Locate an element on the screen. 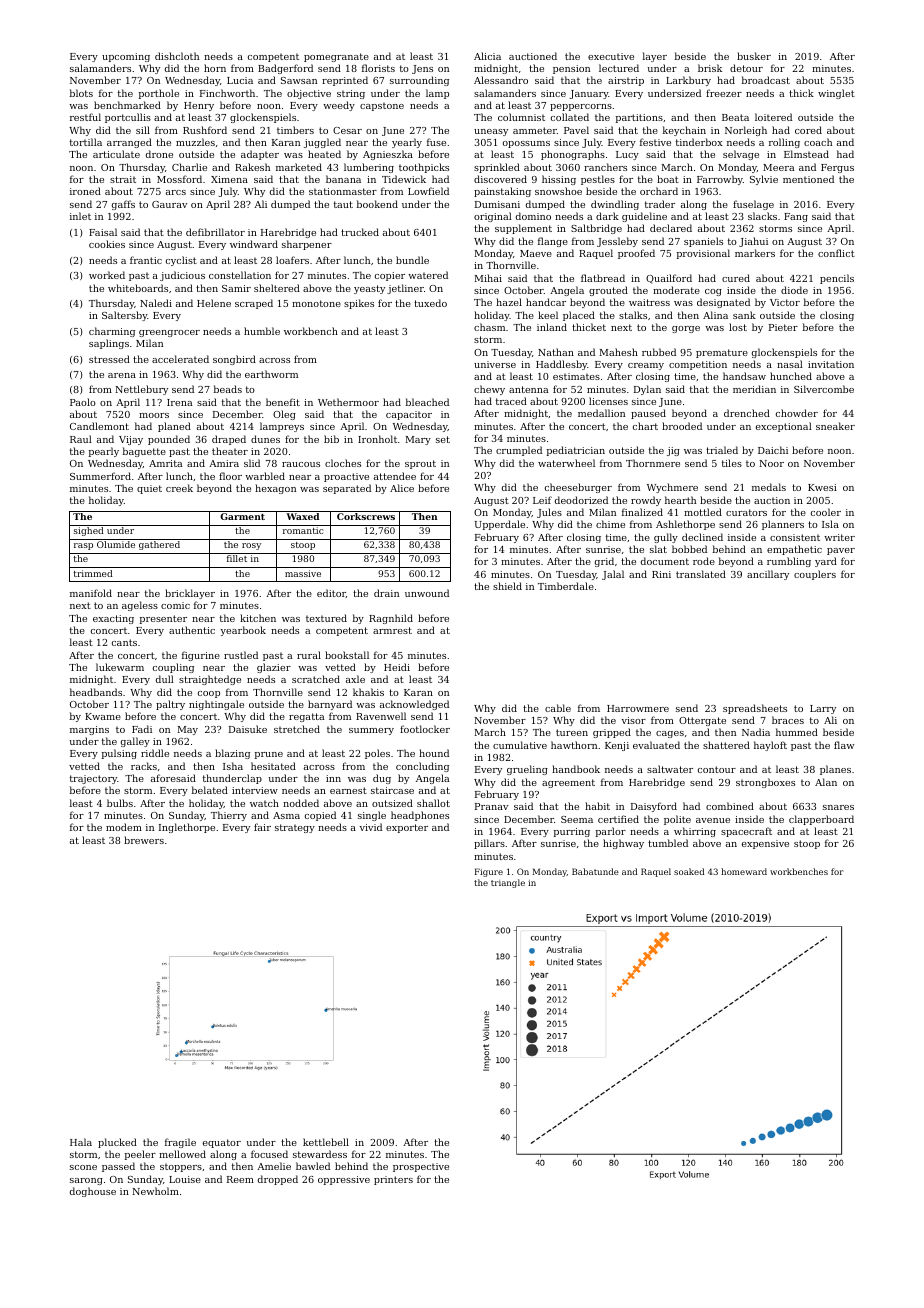 This screenshot has width=924, height=1308. sarong is located at coordinates (86, 1181).
